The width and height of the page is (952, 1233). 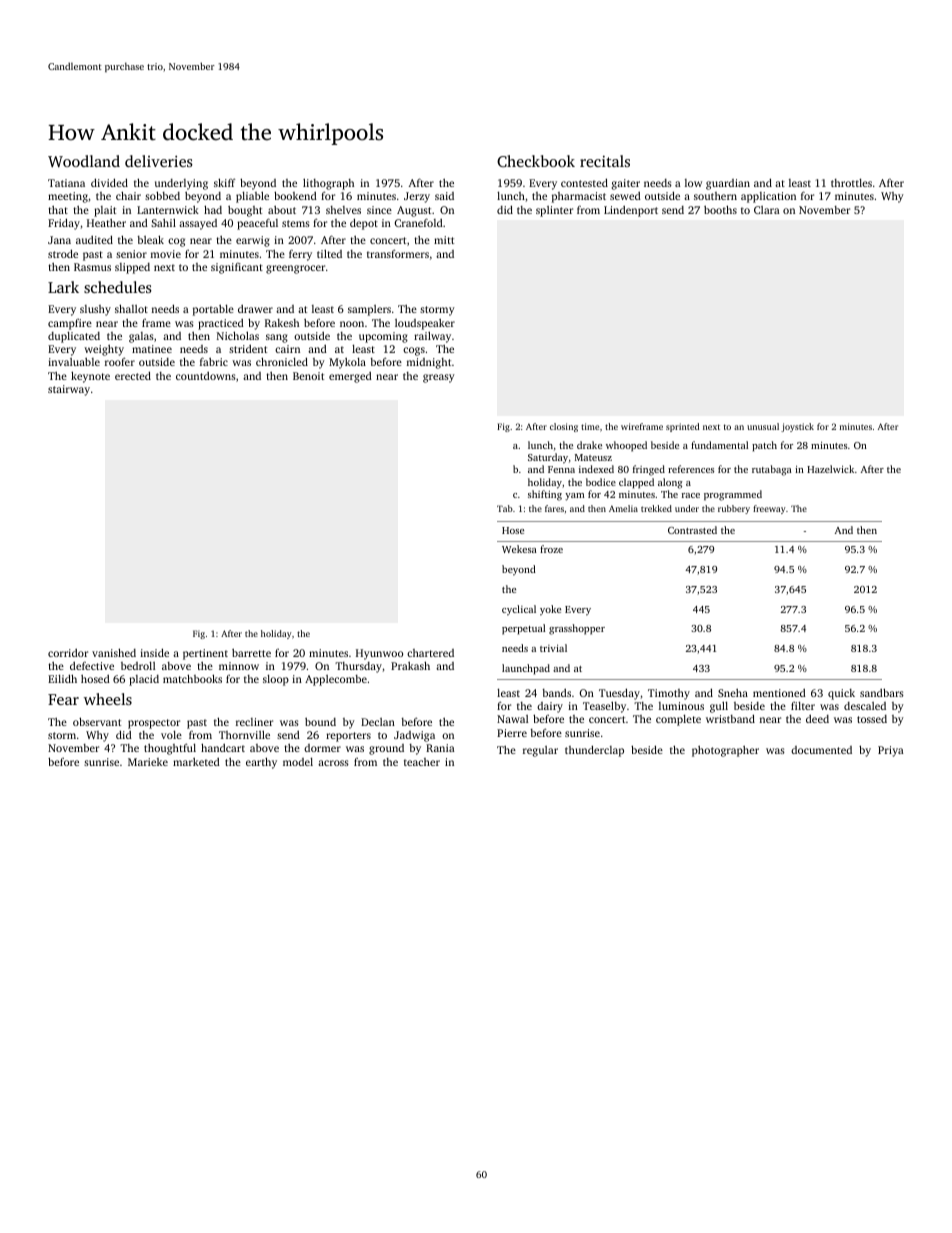 What do you see at coordinates (58, 210) in the page?
I see `that` at bounding box center [58, 210].
